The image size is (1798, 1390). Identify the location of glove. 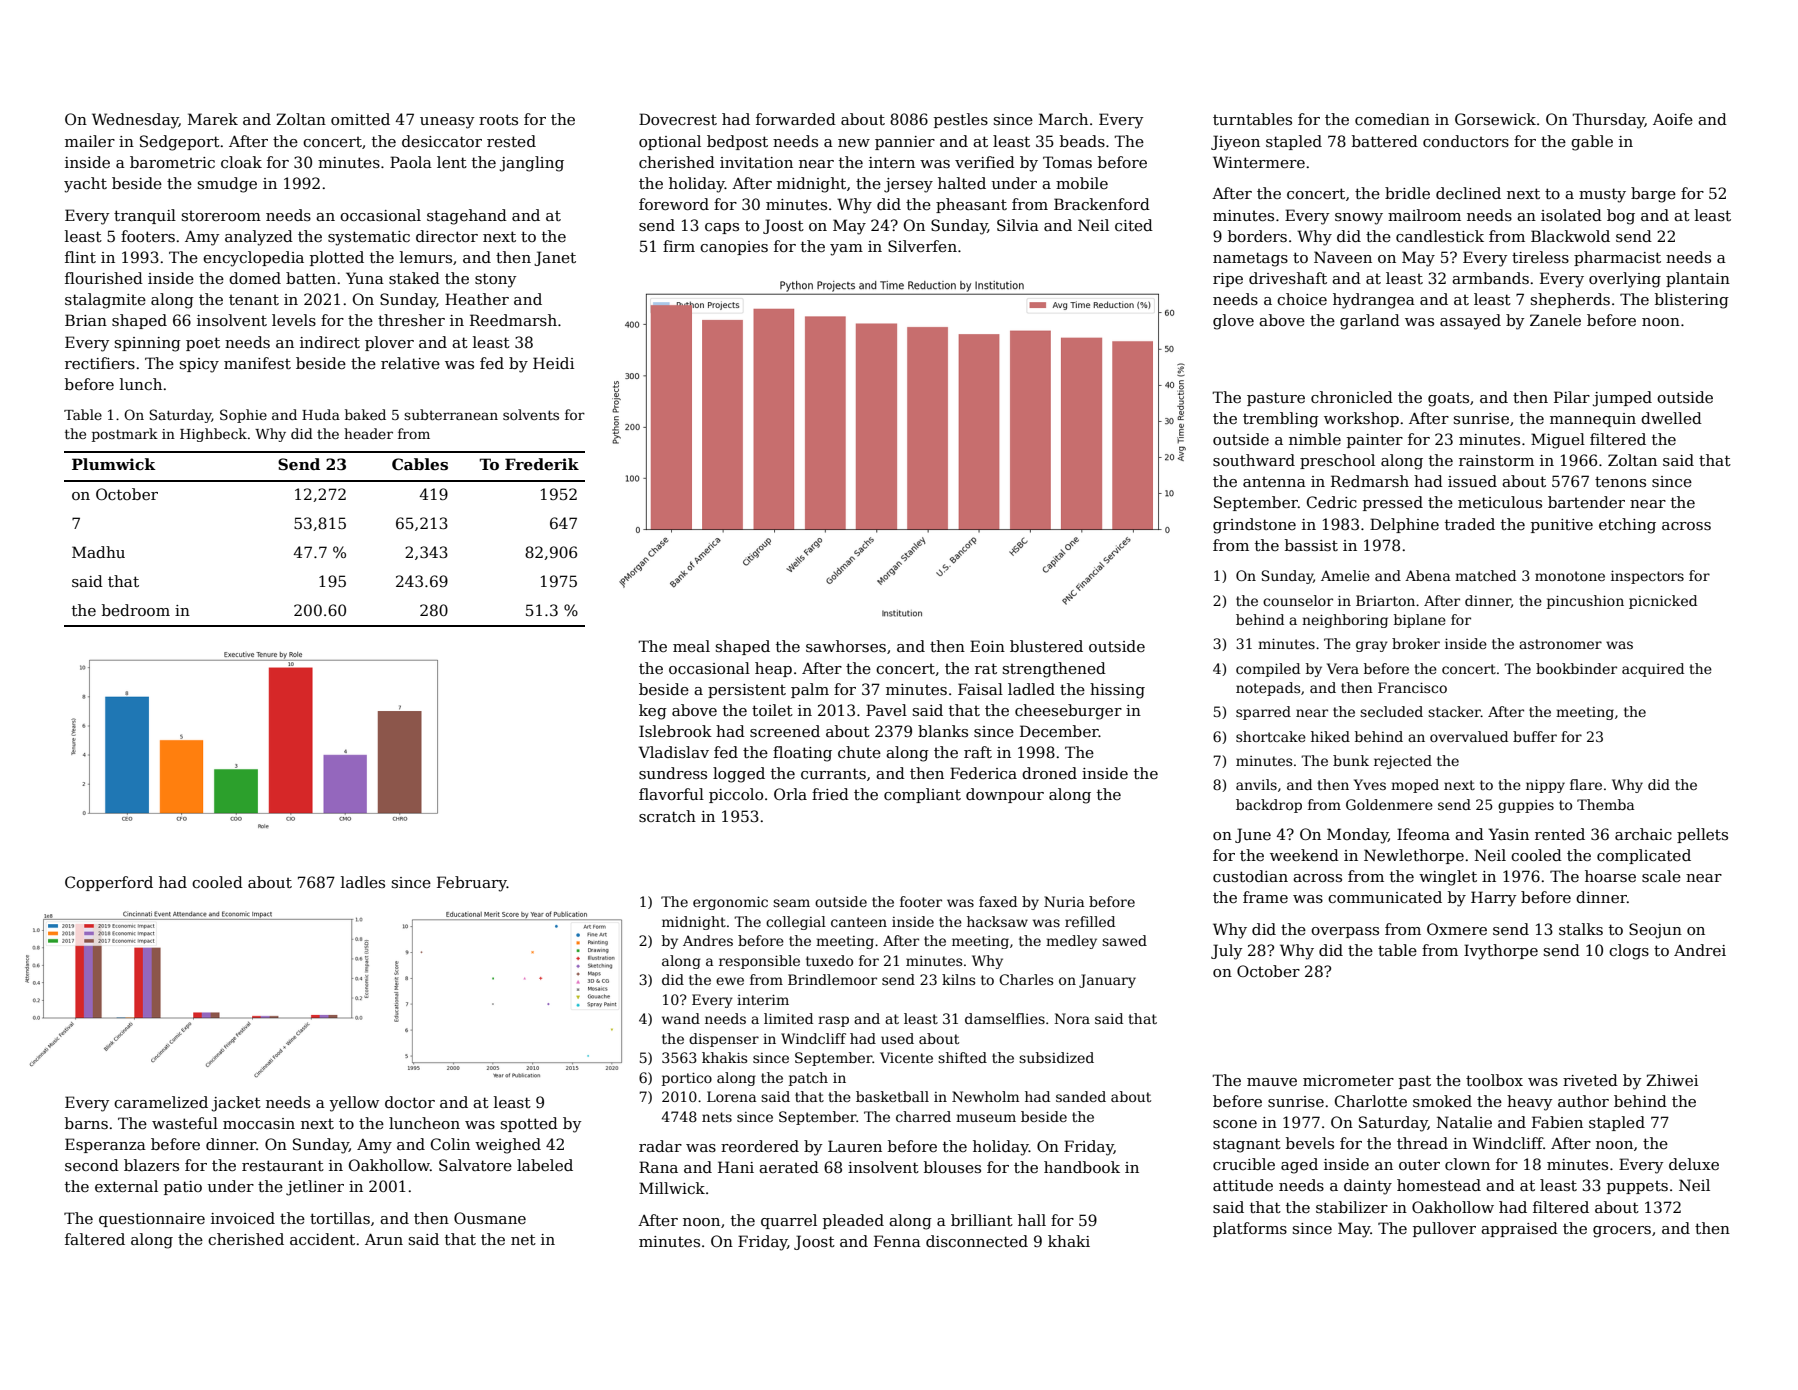
(1233, 322).
